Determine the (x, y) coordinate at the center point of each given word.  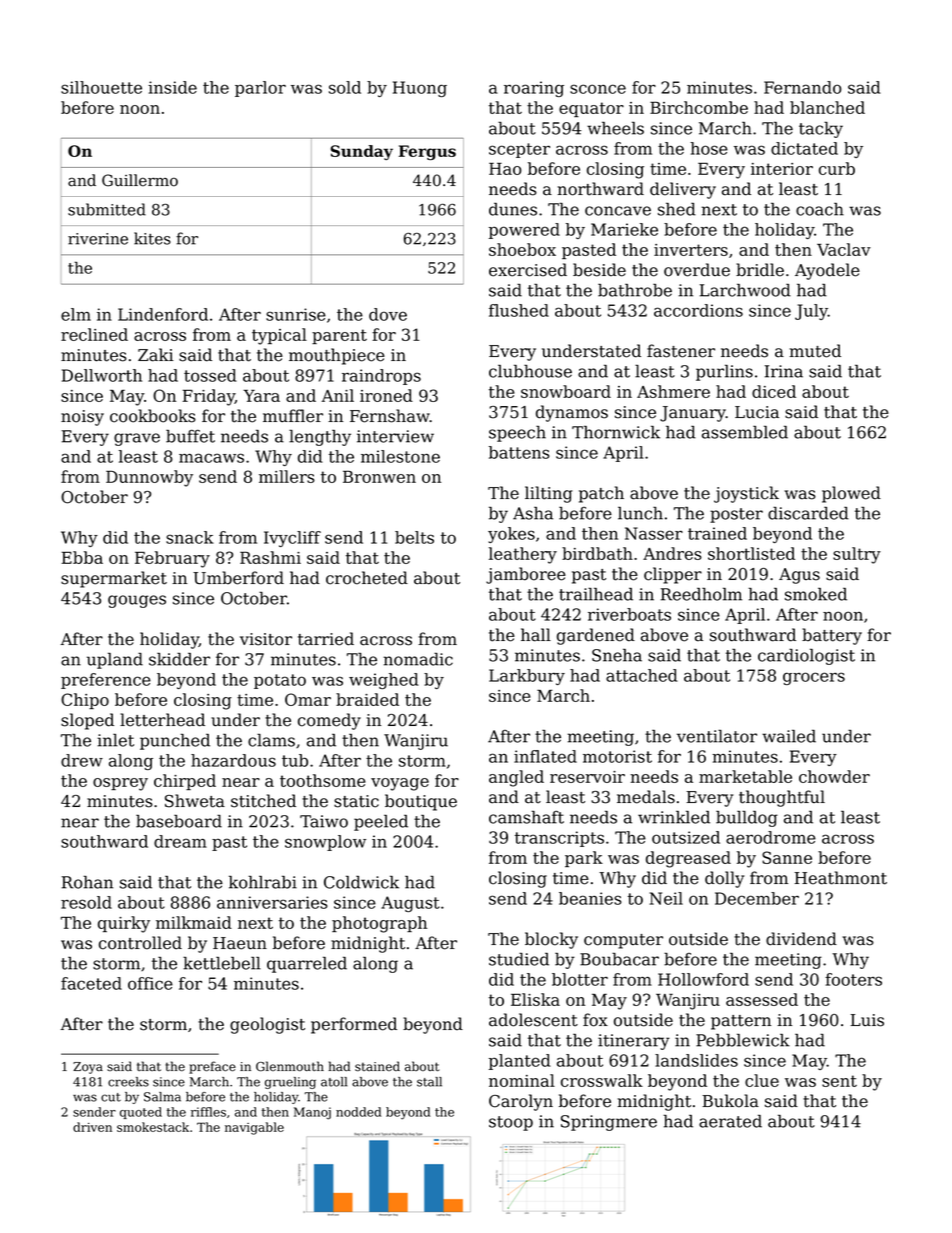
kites (152, 238)
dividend (801, 939)
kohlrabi (263, 882)
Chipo (85, 701)
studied (519, 959)
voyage (400, 784)
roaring (534, 89)
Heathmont (840, 878)
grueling (290, 1083)
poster (736, 515)
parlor (260, 89)
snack (190, 537)
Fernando (802, 87)
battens (519, 452)
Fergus (427, 152)
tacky (821, 129)
